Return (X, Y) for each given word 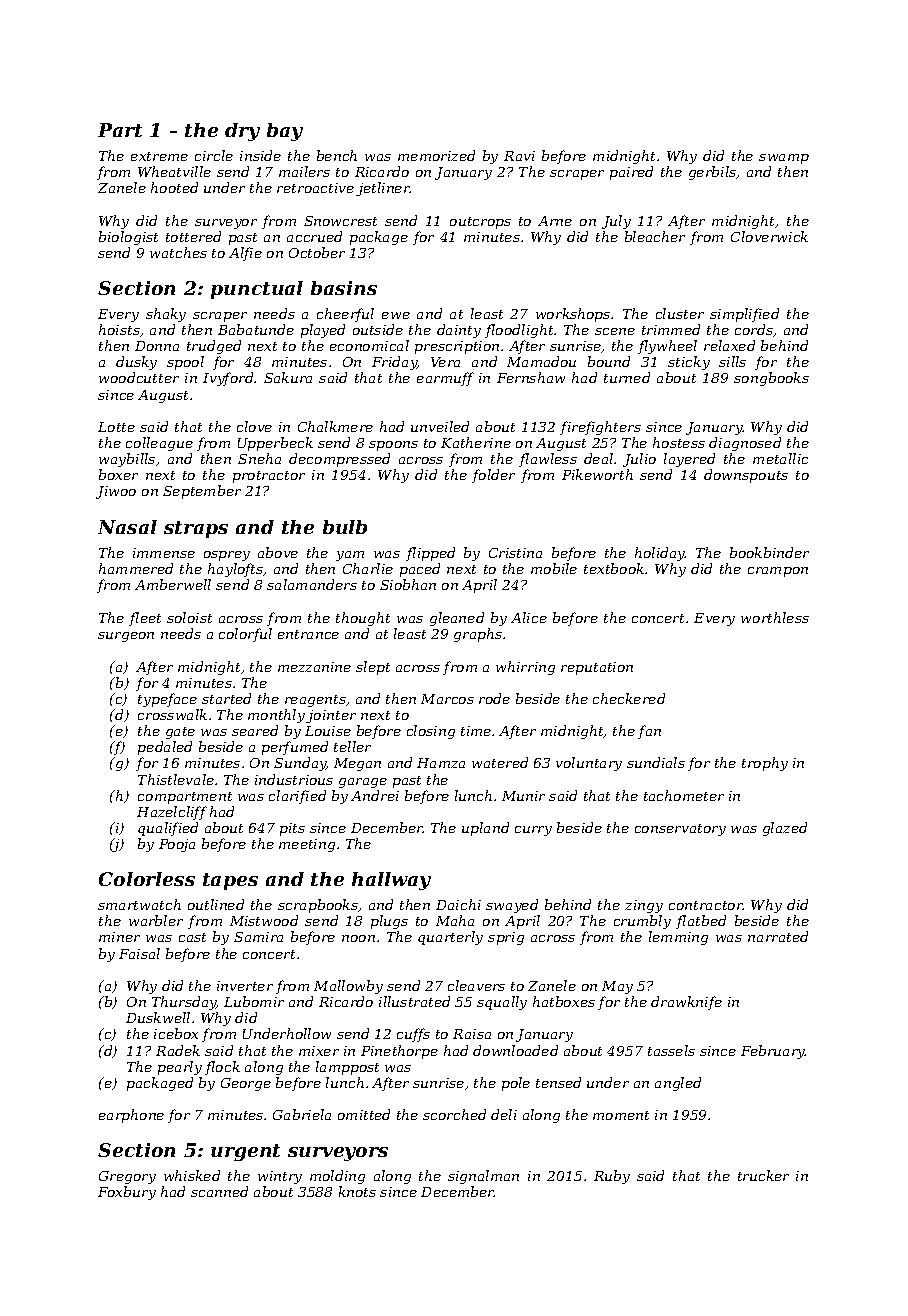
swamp (784, 159)
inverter (245, 986)
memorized (436, 155)
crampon (778, 572)
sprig (506, 938)
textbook (614, 568)
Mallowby (348, 987)
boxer (118, 474)
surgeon (126, 637)
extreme (159, 156)
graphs (478, 635)
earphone (131, 1116)
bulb (345, 527)
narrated (778, 936)
